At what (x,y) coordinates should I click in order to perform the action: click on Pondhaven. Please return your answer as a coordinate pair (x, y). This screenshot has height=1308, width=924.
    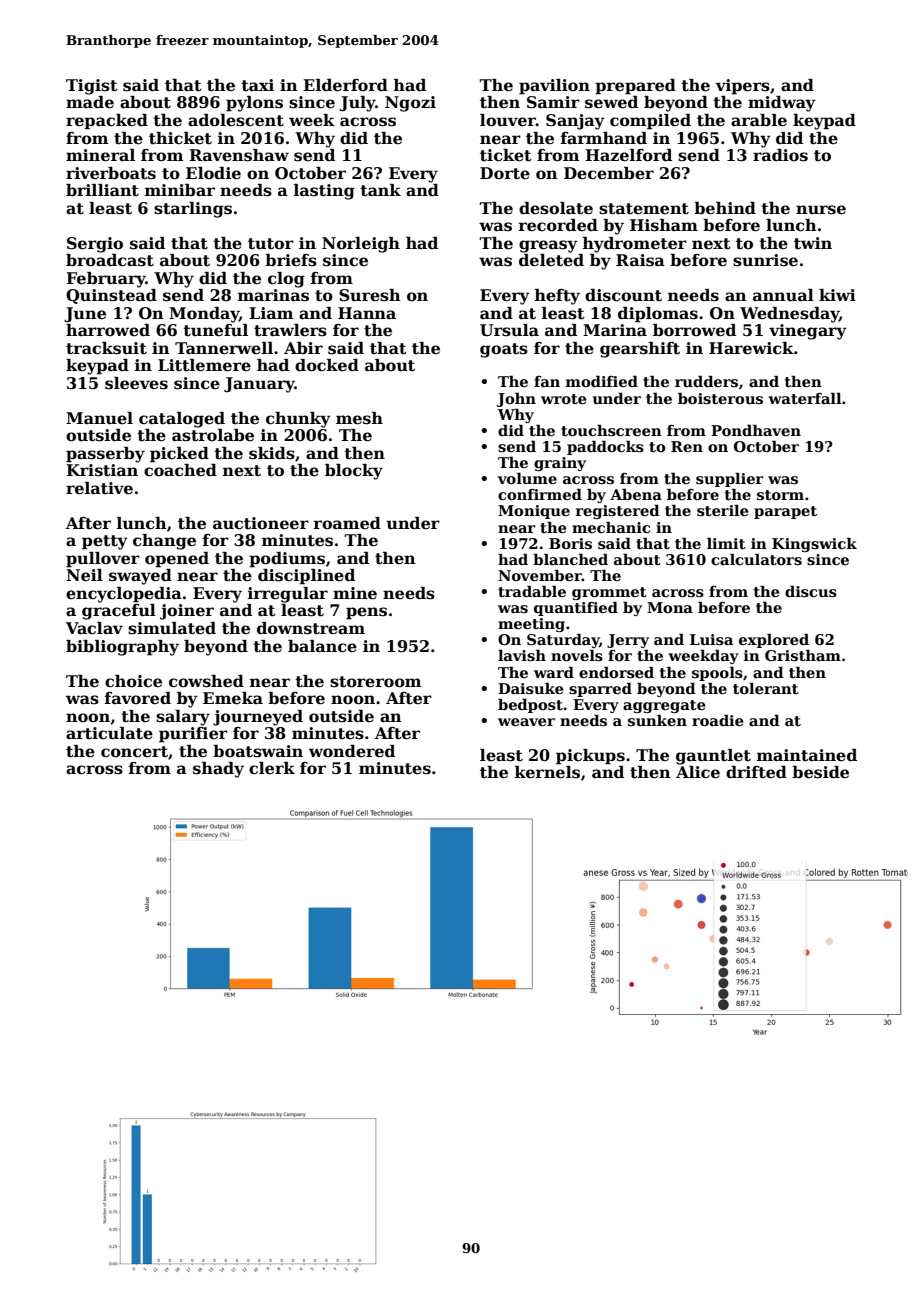
    Looking at the image, I should click on (756, 430).
